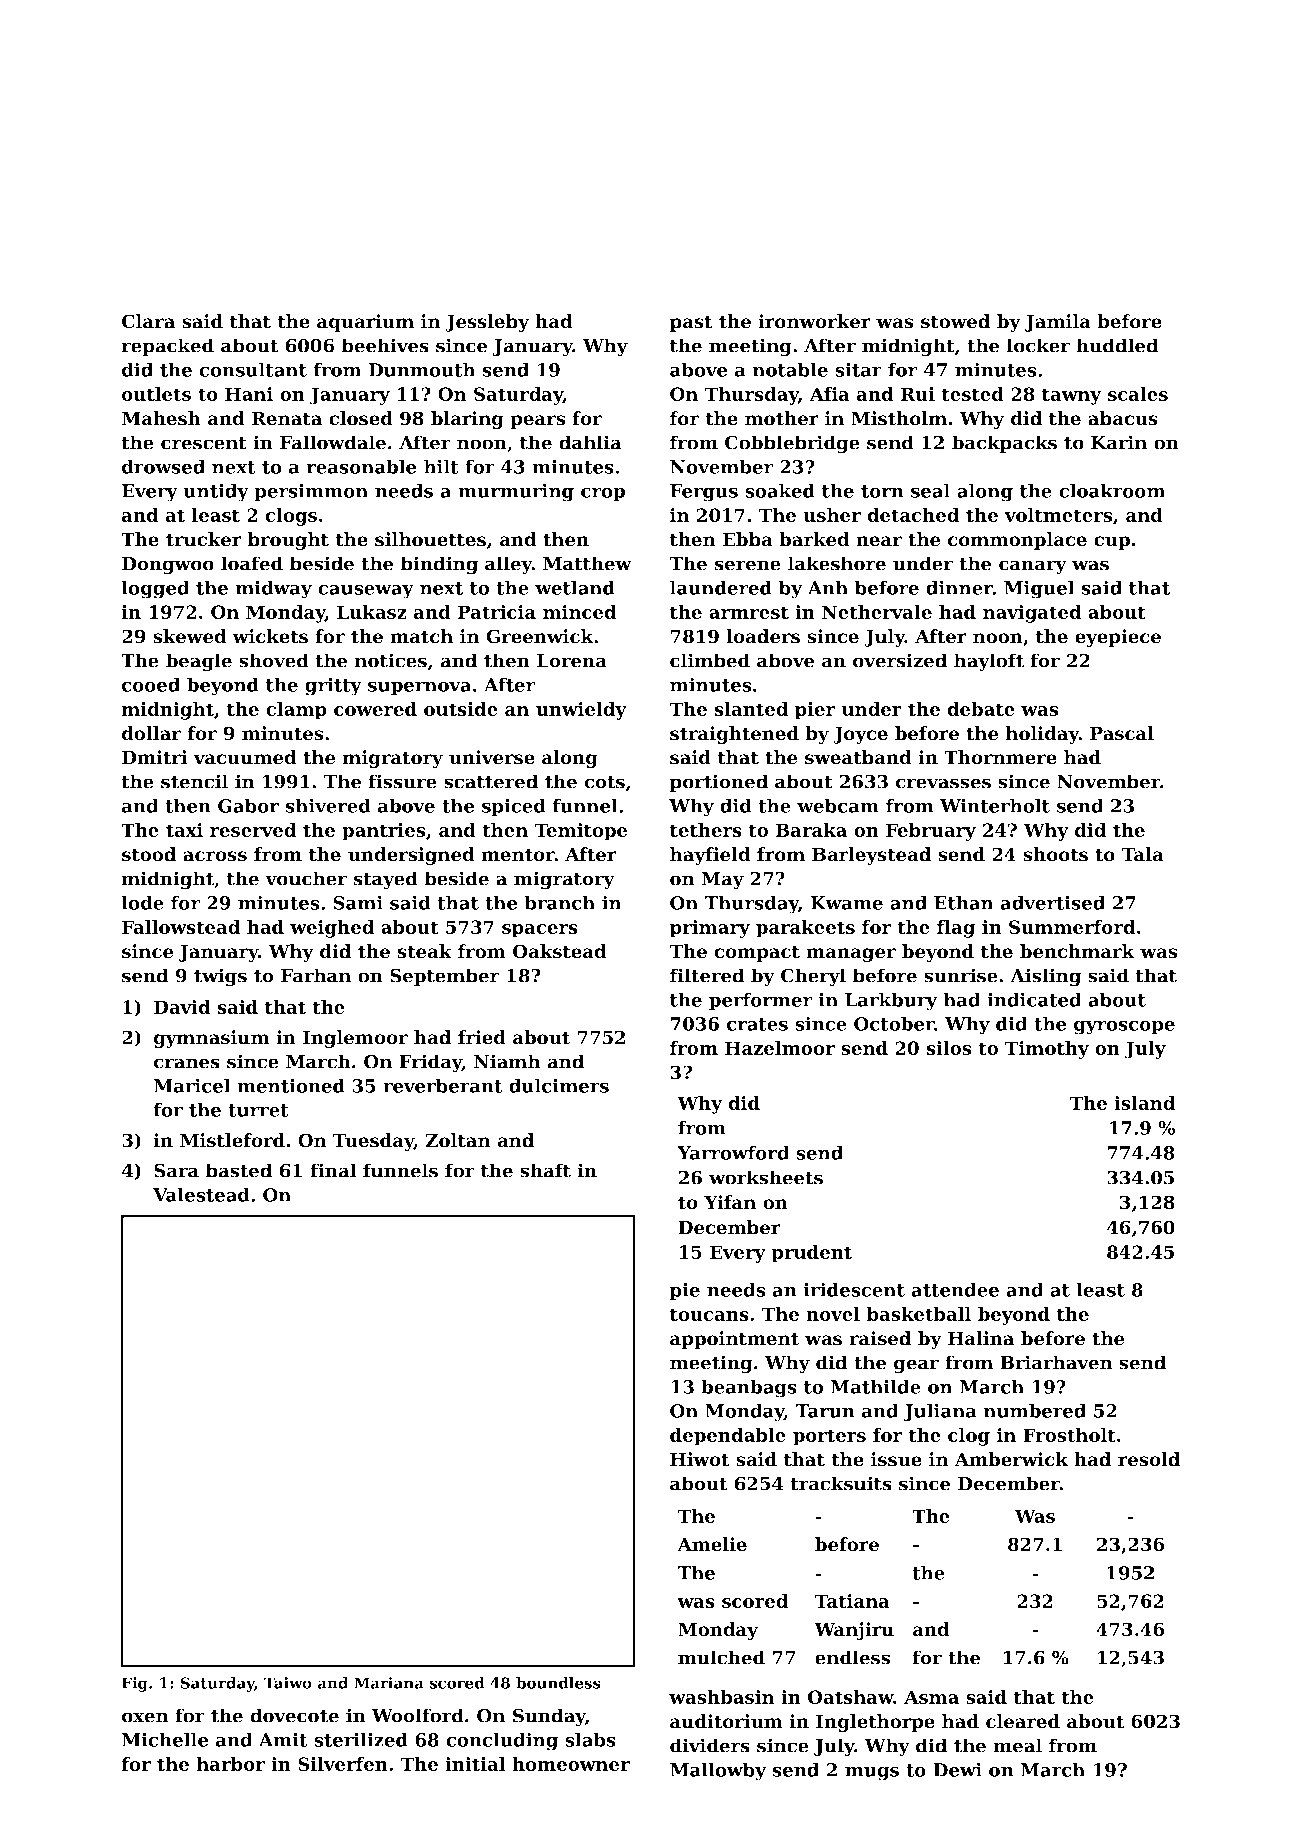  I want to click on worksheets, so click(766, 1177).
